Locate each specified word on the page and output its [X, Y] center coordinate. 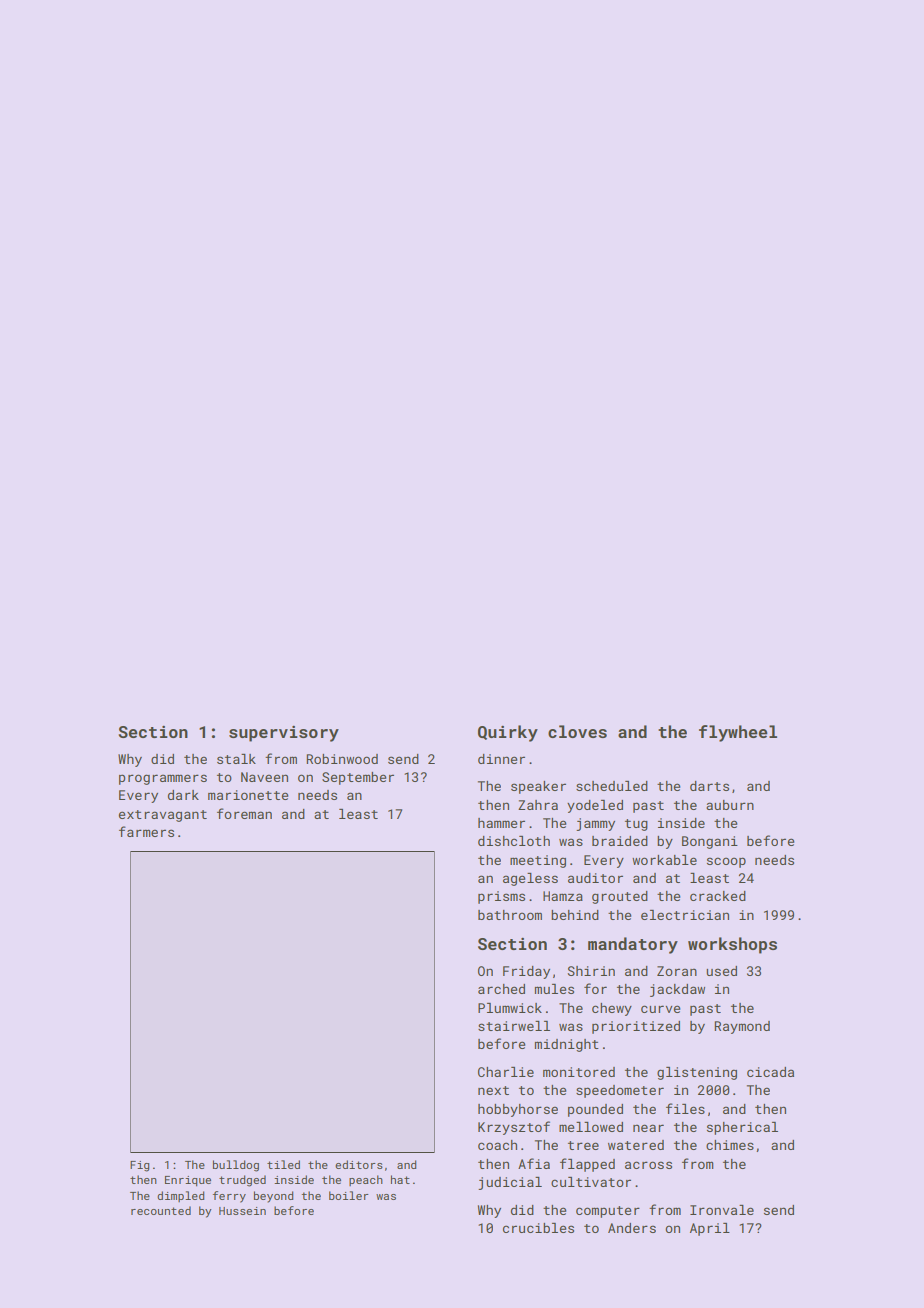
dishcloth [514, 841]
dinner [501, 759]
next [493, 1090]
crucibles [538, 1228]
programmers [163, 779]
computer [608, 1212]
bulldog [236, 1166]
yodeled [595, 806]
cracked [718, 896]
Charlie [506, 1072]
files [685, 1108]
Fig [139, 1166]
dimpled [180, 1196]
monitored [579, 1072]
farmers [146, 831]
